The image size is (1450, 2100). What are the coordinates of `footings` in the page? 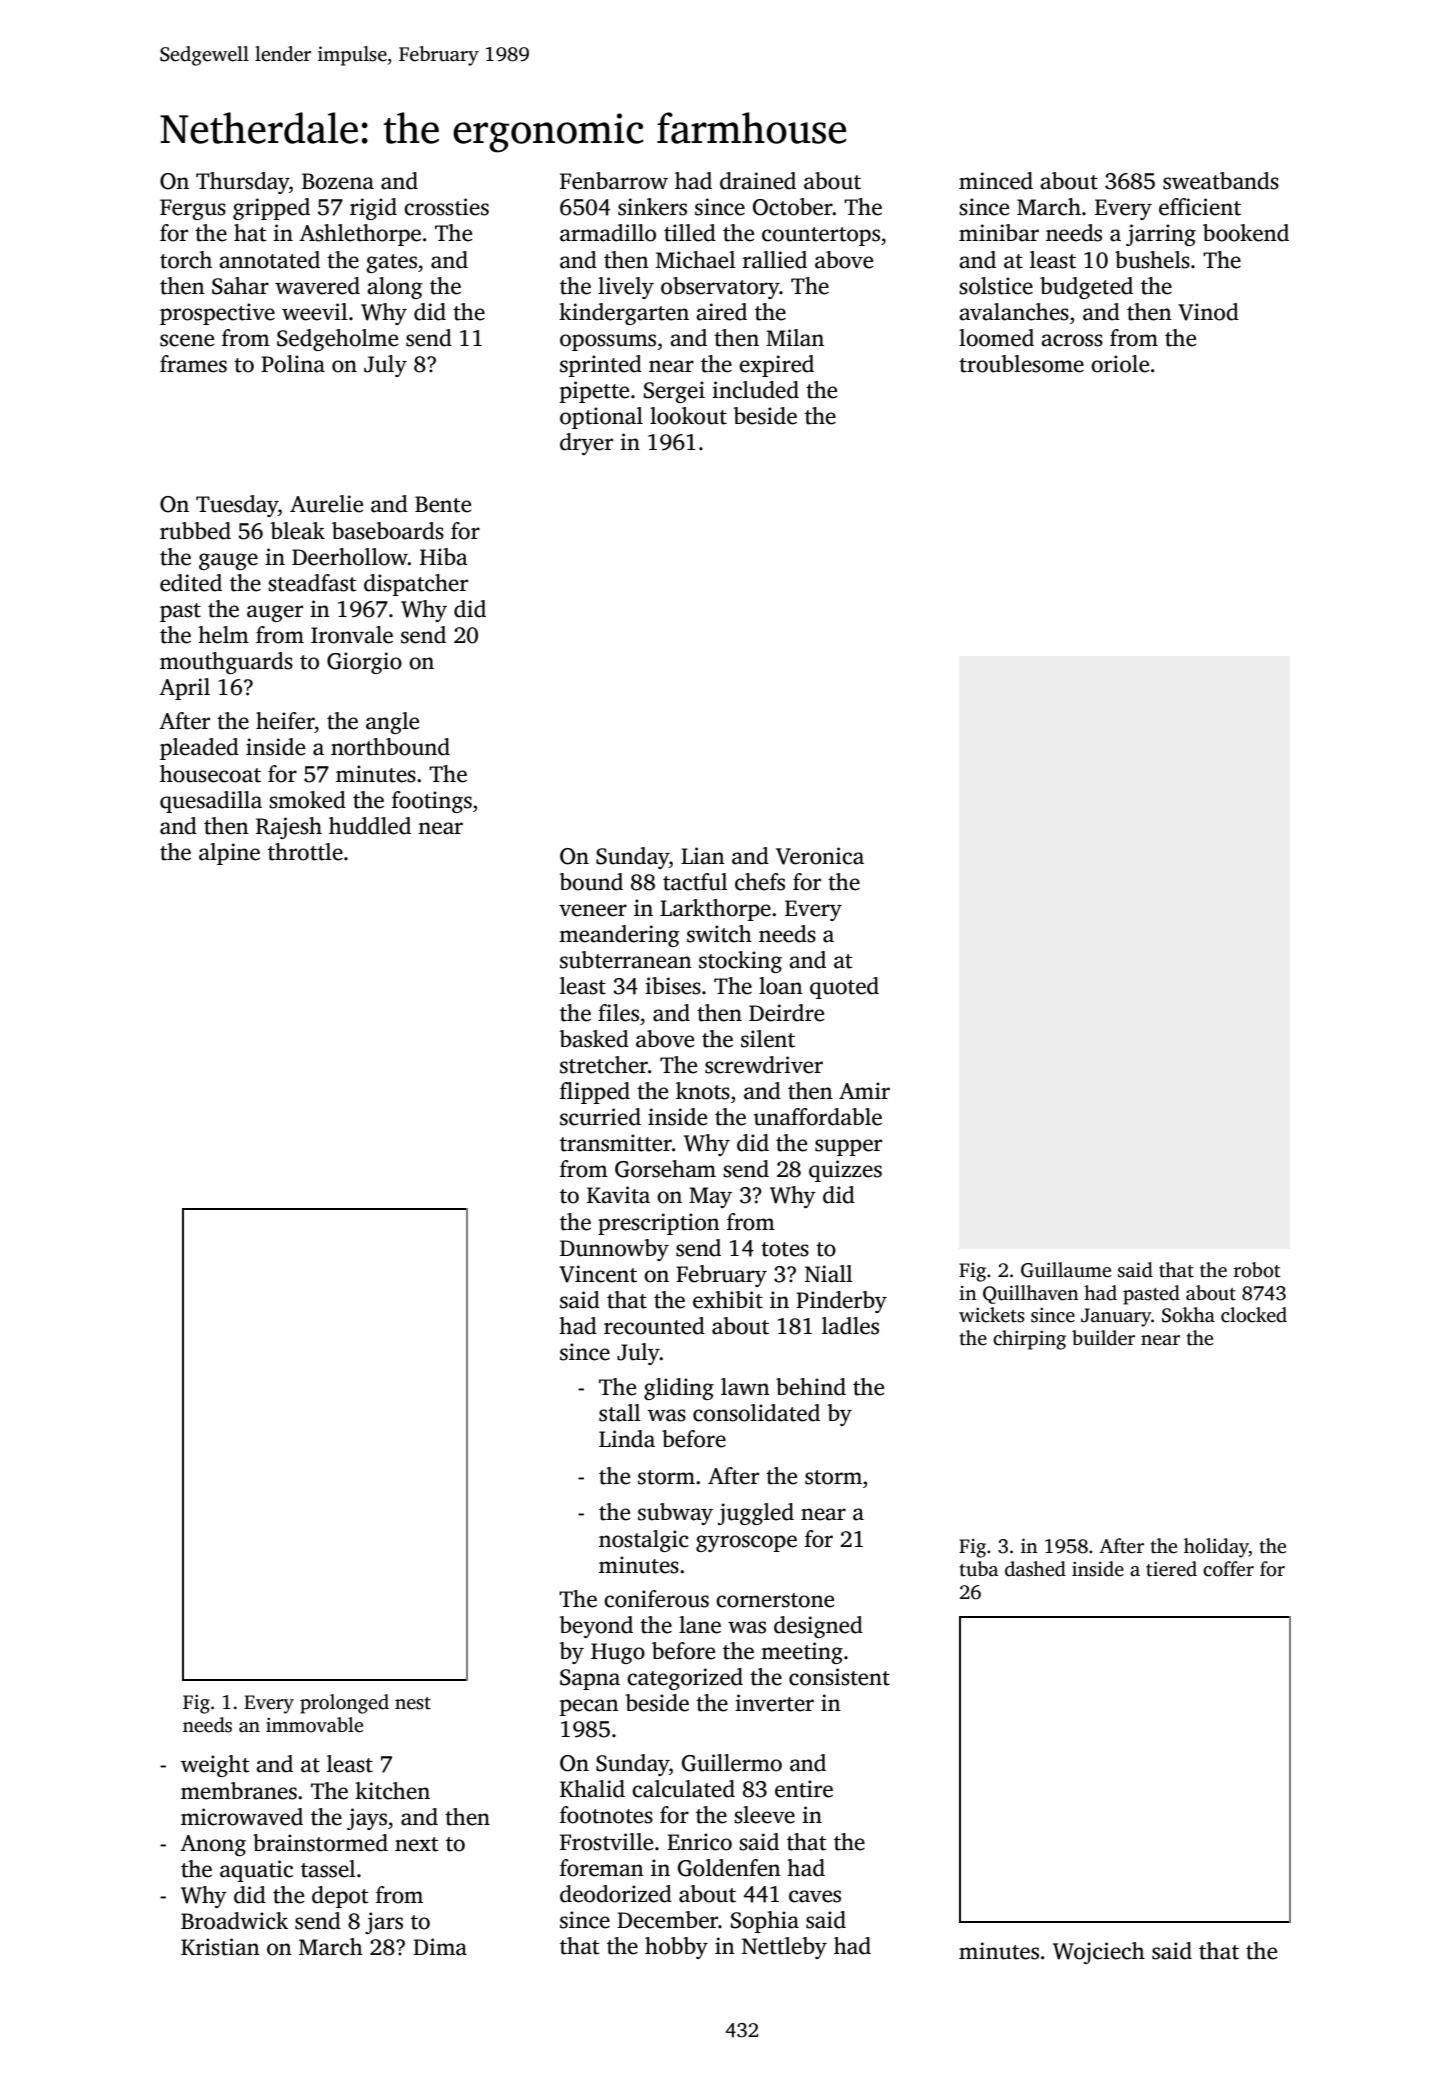 It's located at (432, 802).
